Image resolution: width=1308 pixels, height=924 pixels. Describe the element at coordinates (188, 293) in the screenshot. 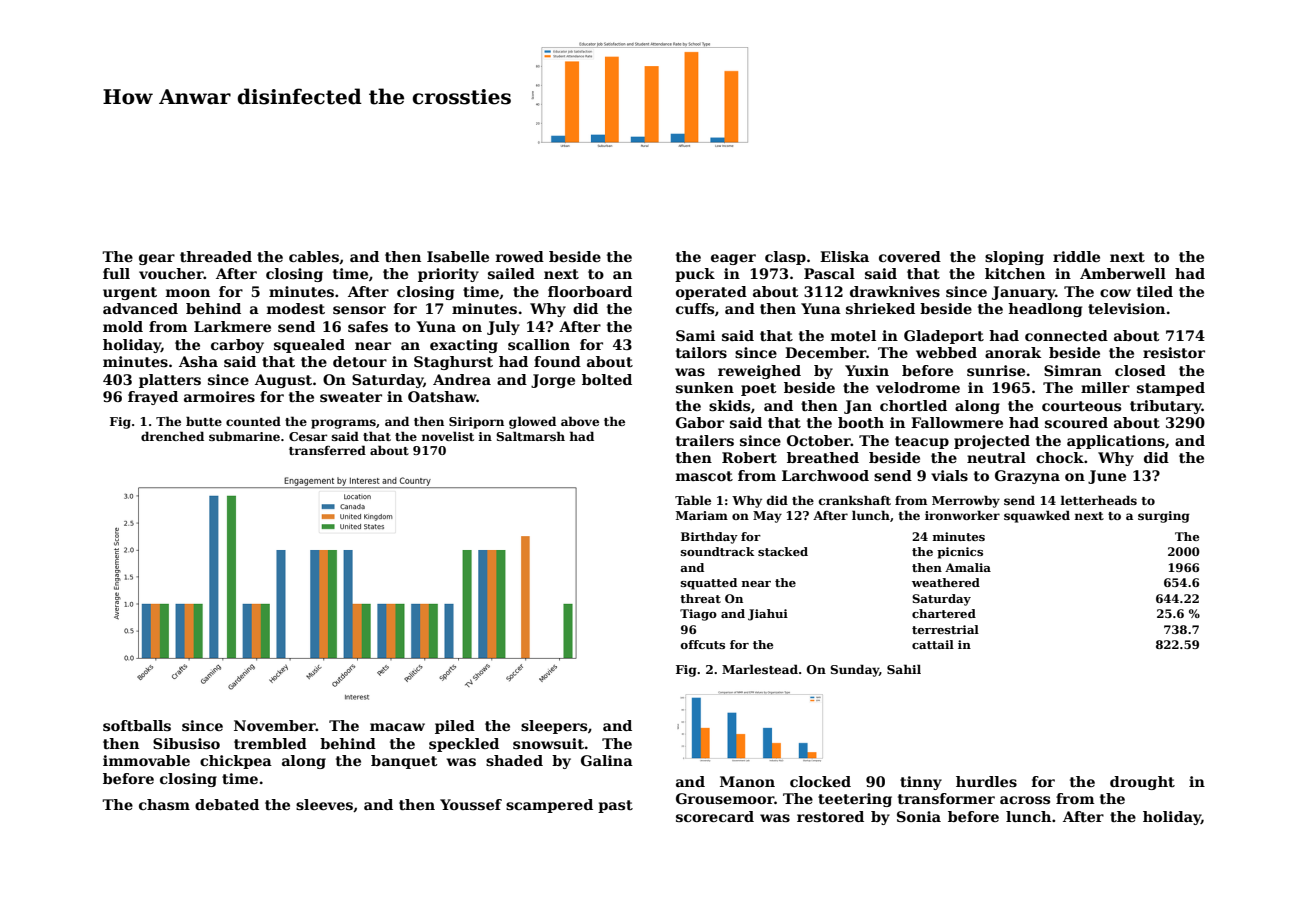

I see `moon` at that location.
